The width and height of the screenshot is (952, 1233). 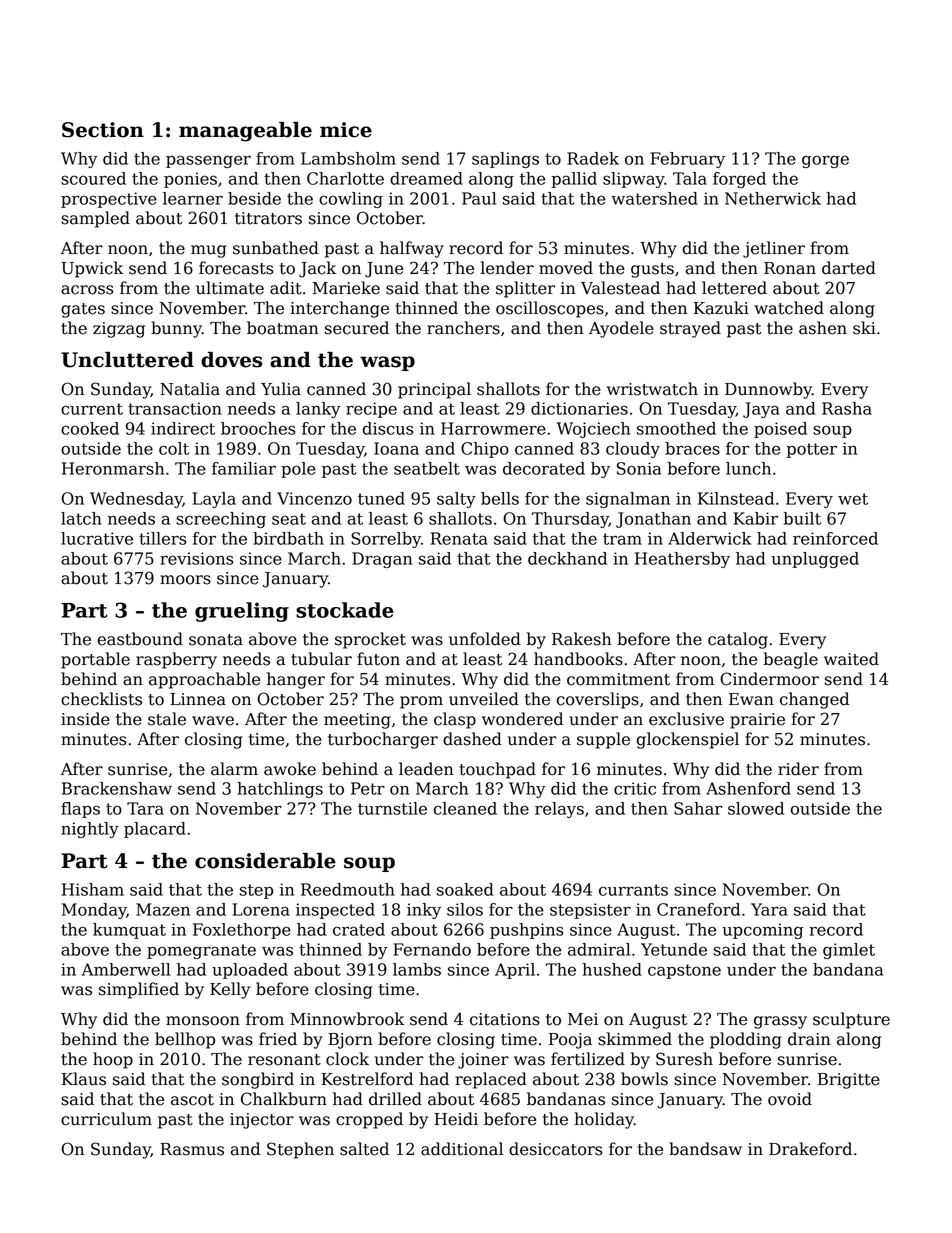 What do you see at coordinates (318, 410) in the screenshot?
I see `lanky` at bounding box center [318, 410].
